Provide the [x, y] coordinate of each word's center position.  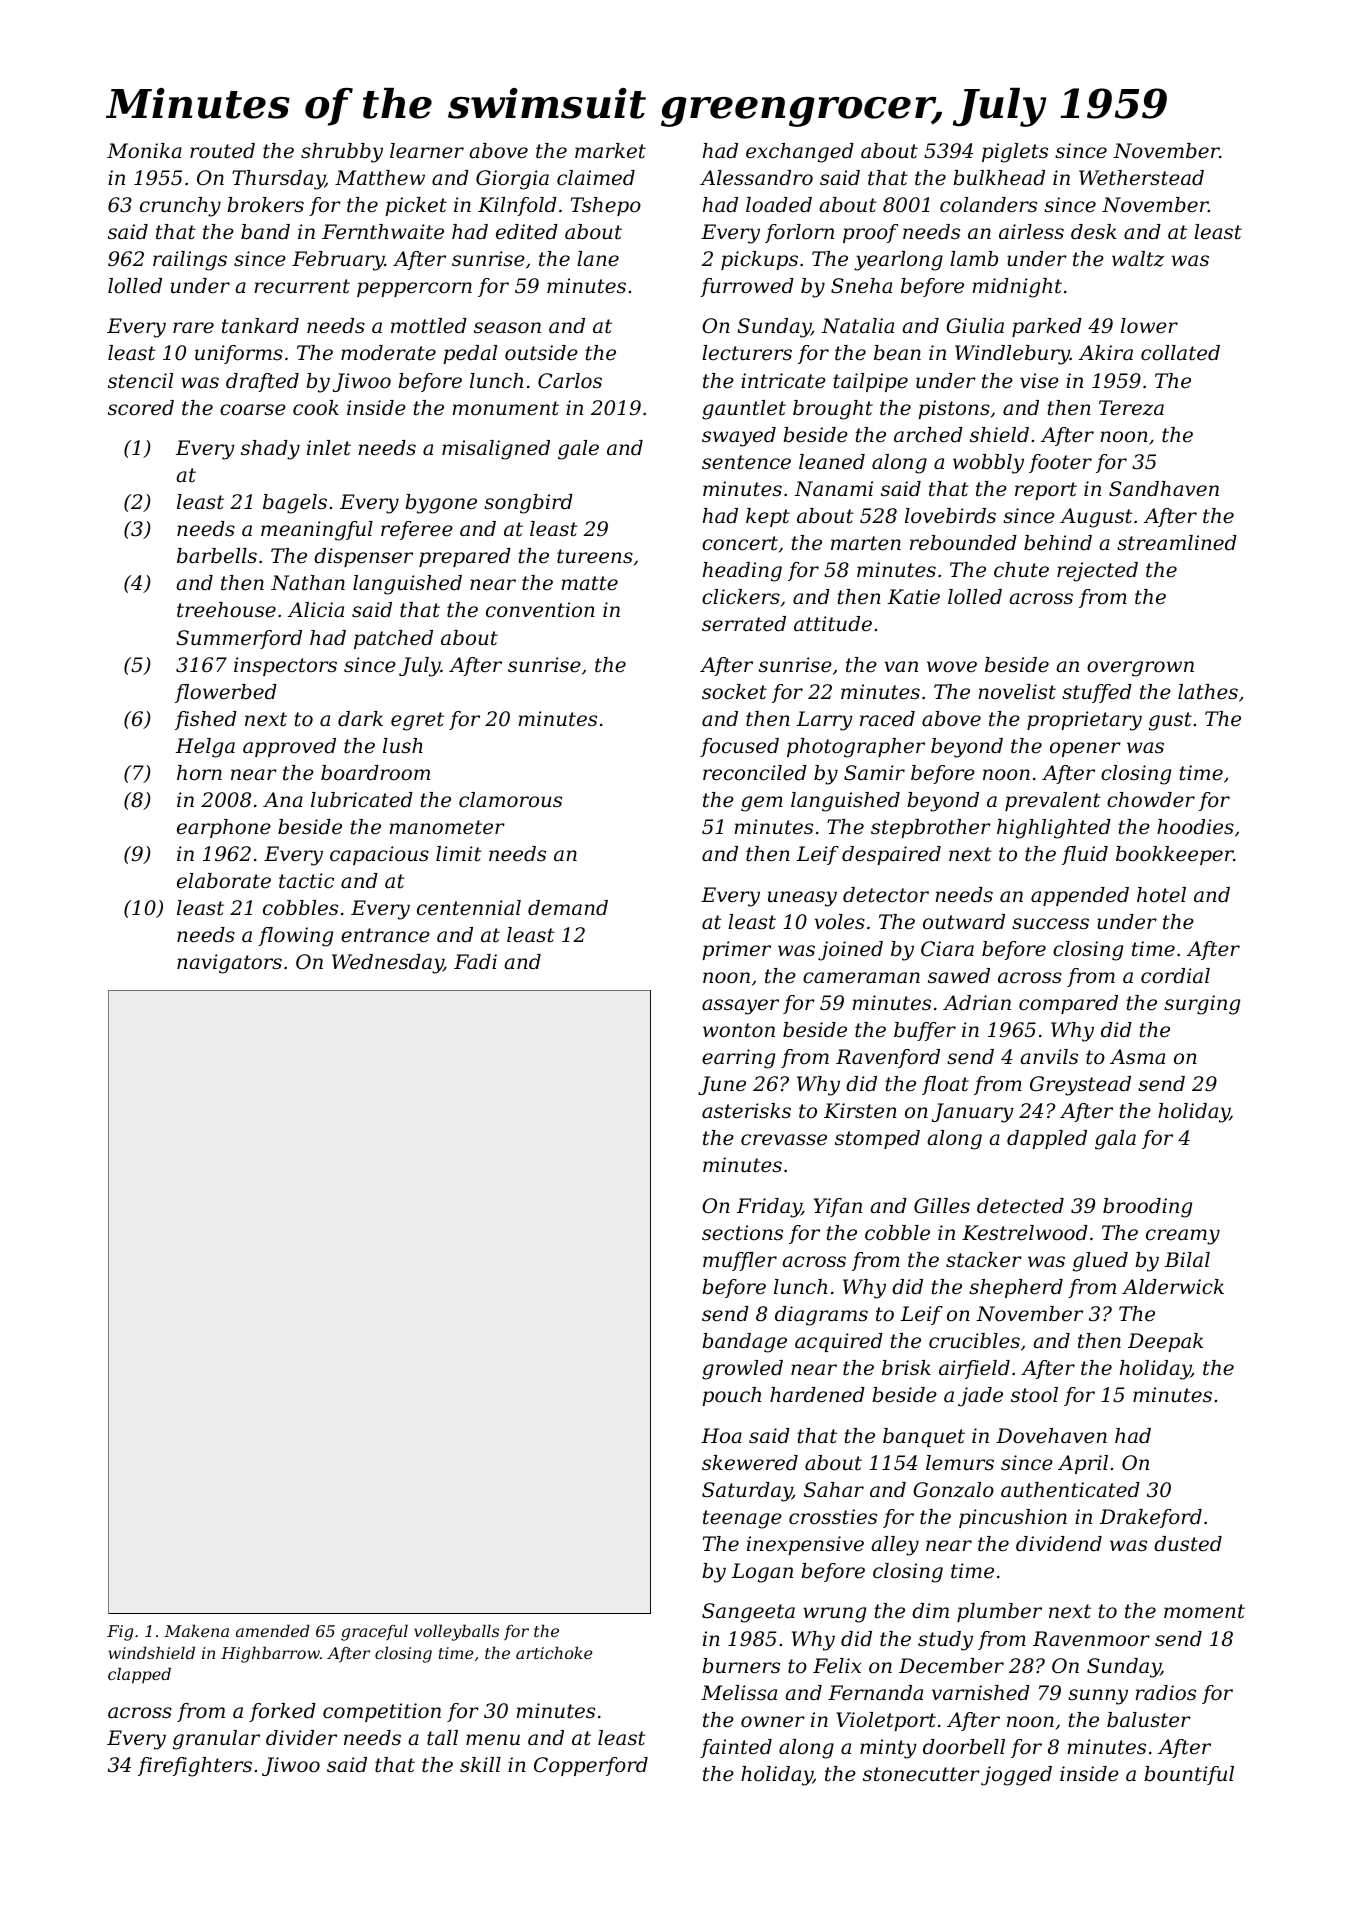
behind [1058, 543]
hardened [817, 1395]
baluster [1149, 1720]
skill [480, 1764]
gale [578, 450]
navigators [229, 964]
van [901, 667]
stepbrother [931, 828]
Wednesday [388, 964]
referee [417, 530]
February [338, 261]
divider [301, 1738]
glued [1100, 1262]
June [722, 1085]
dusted [1188, 1544]
